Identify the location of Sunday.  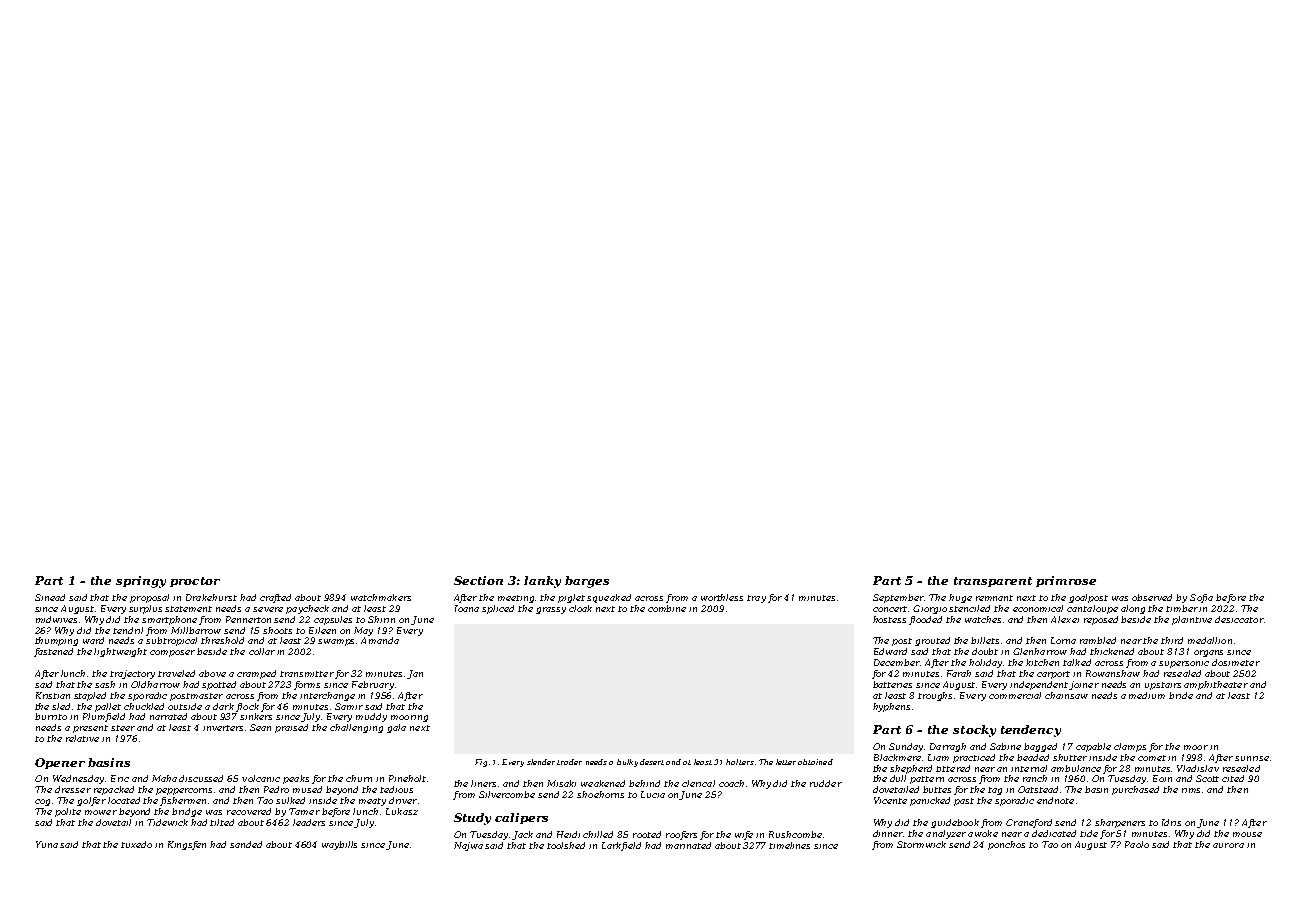
(906, 747).
